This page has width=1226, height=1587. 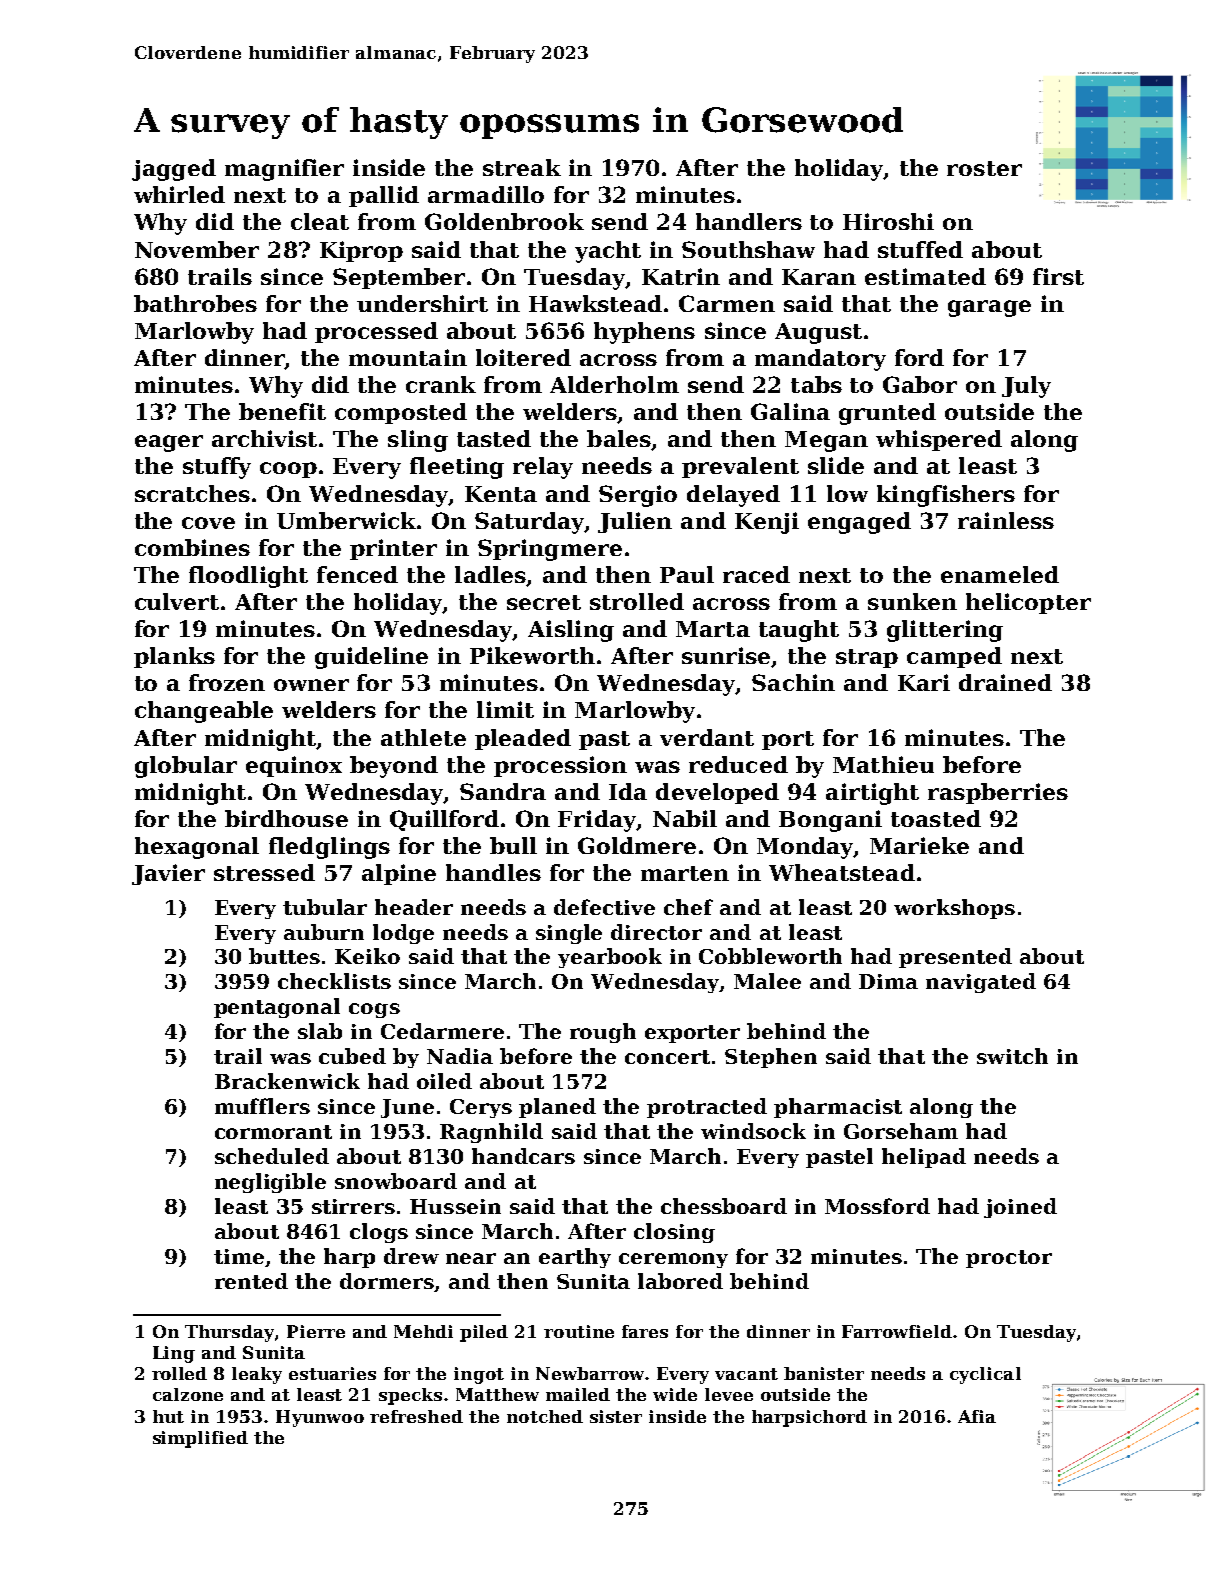 What do you see at coordinates (532, 655) in the page?
I see `Pikeworth` at bounding box center [532, 655].
